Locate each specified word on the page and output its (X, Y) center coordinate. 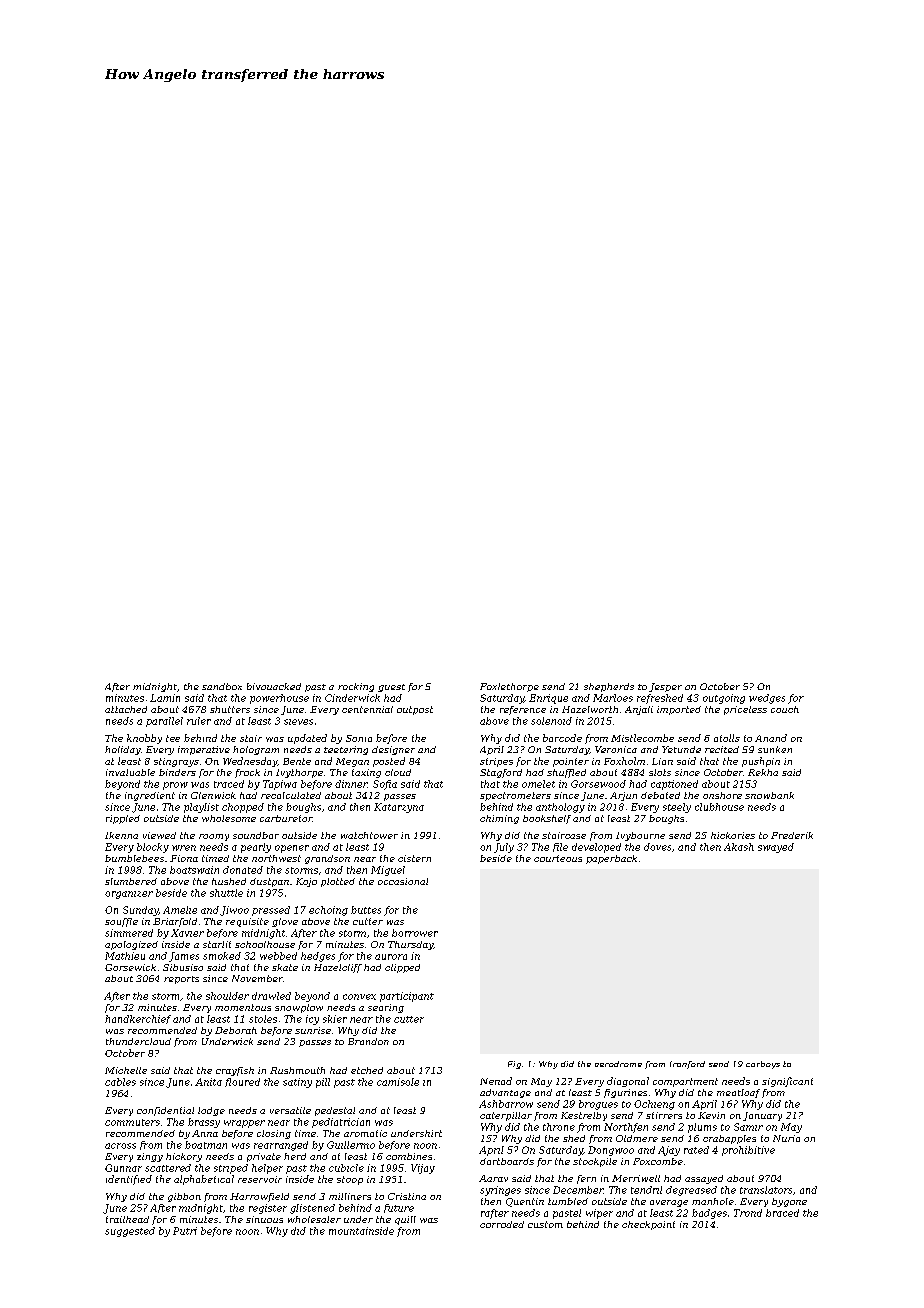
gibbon (184, 1197)
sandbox (222, 686)
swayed (776, 848)
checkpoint (648, 1225)
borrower (415, 933)
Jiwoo (234, 911)
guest (391, 688)
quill (405, 1220)
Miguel (388, 871)
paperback (611, 859)
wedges (767, 699)
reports (181, 980)
